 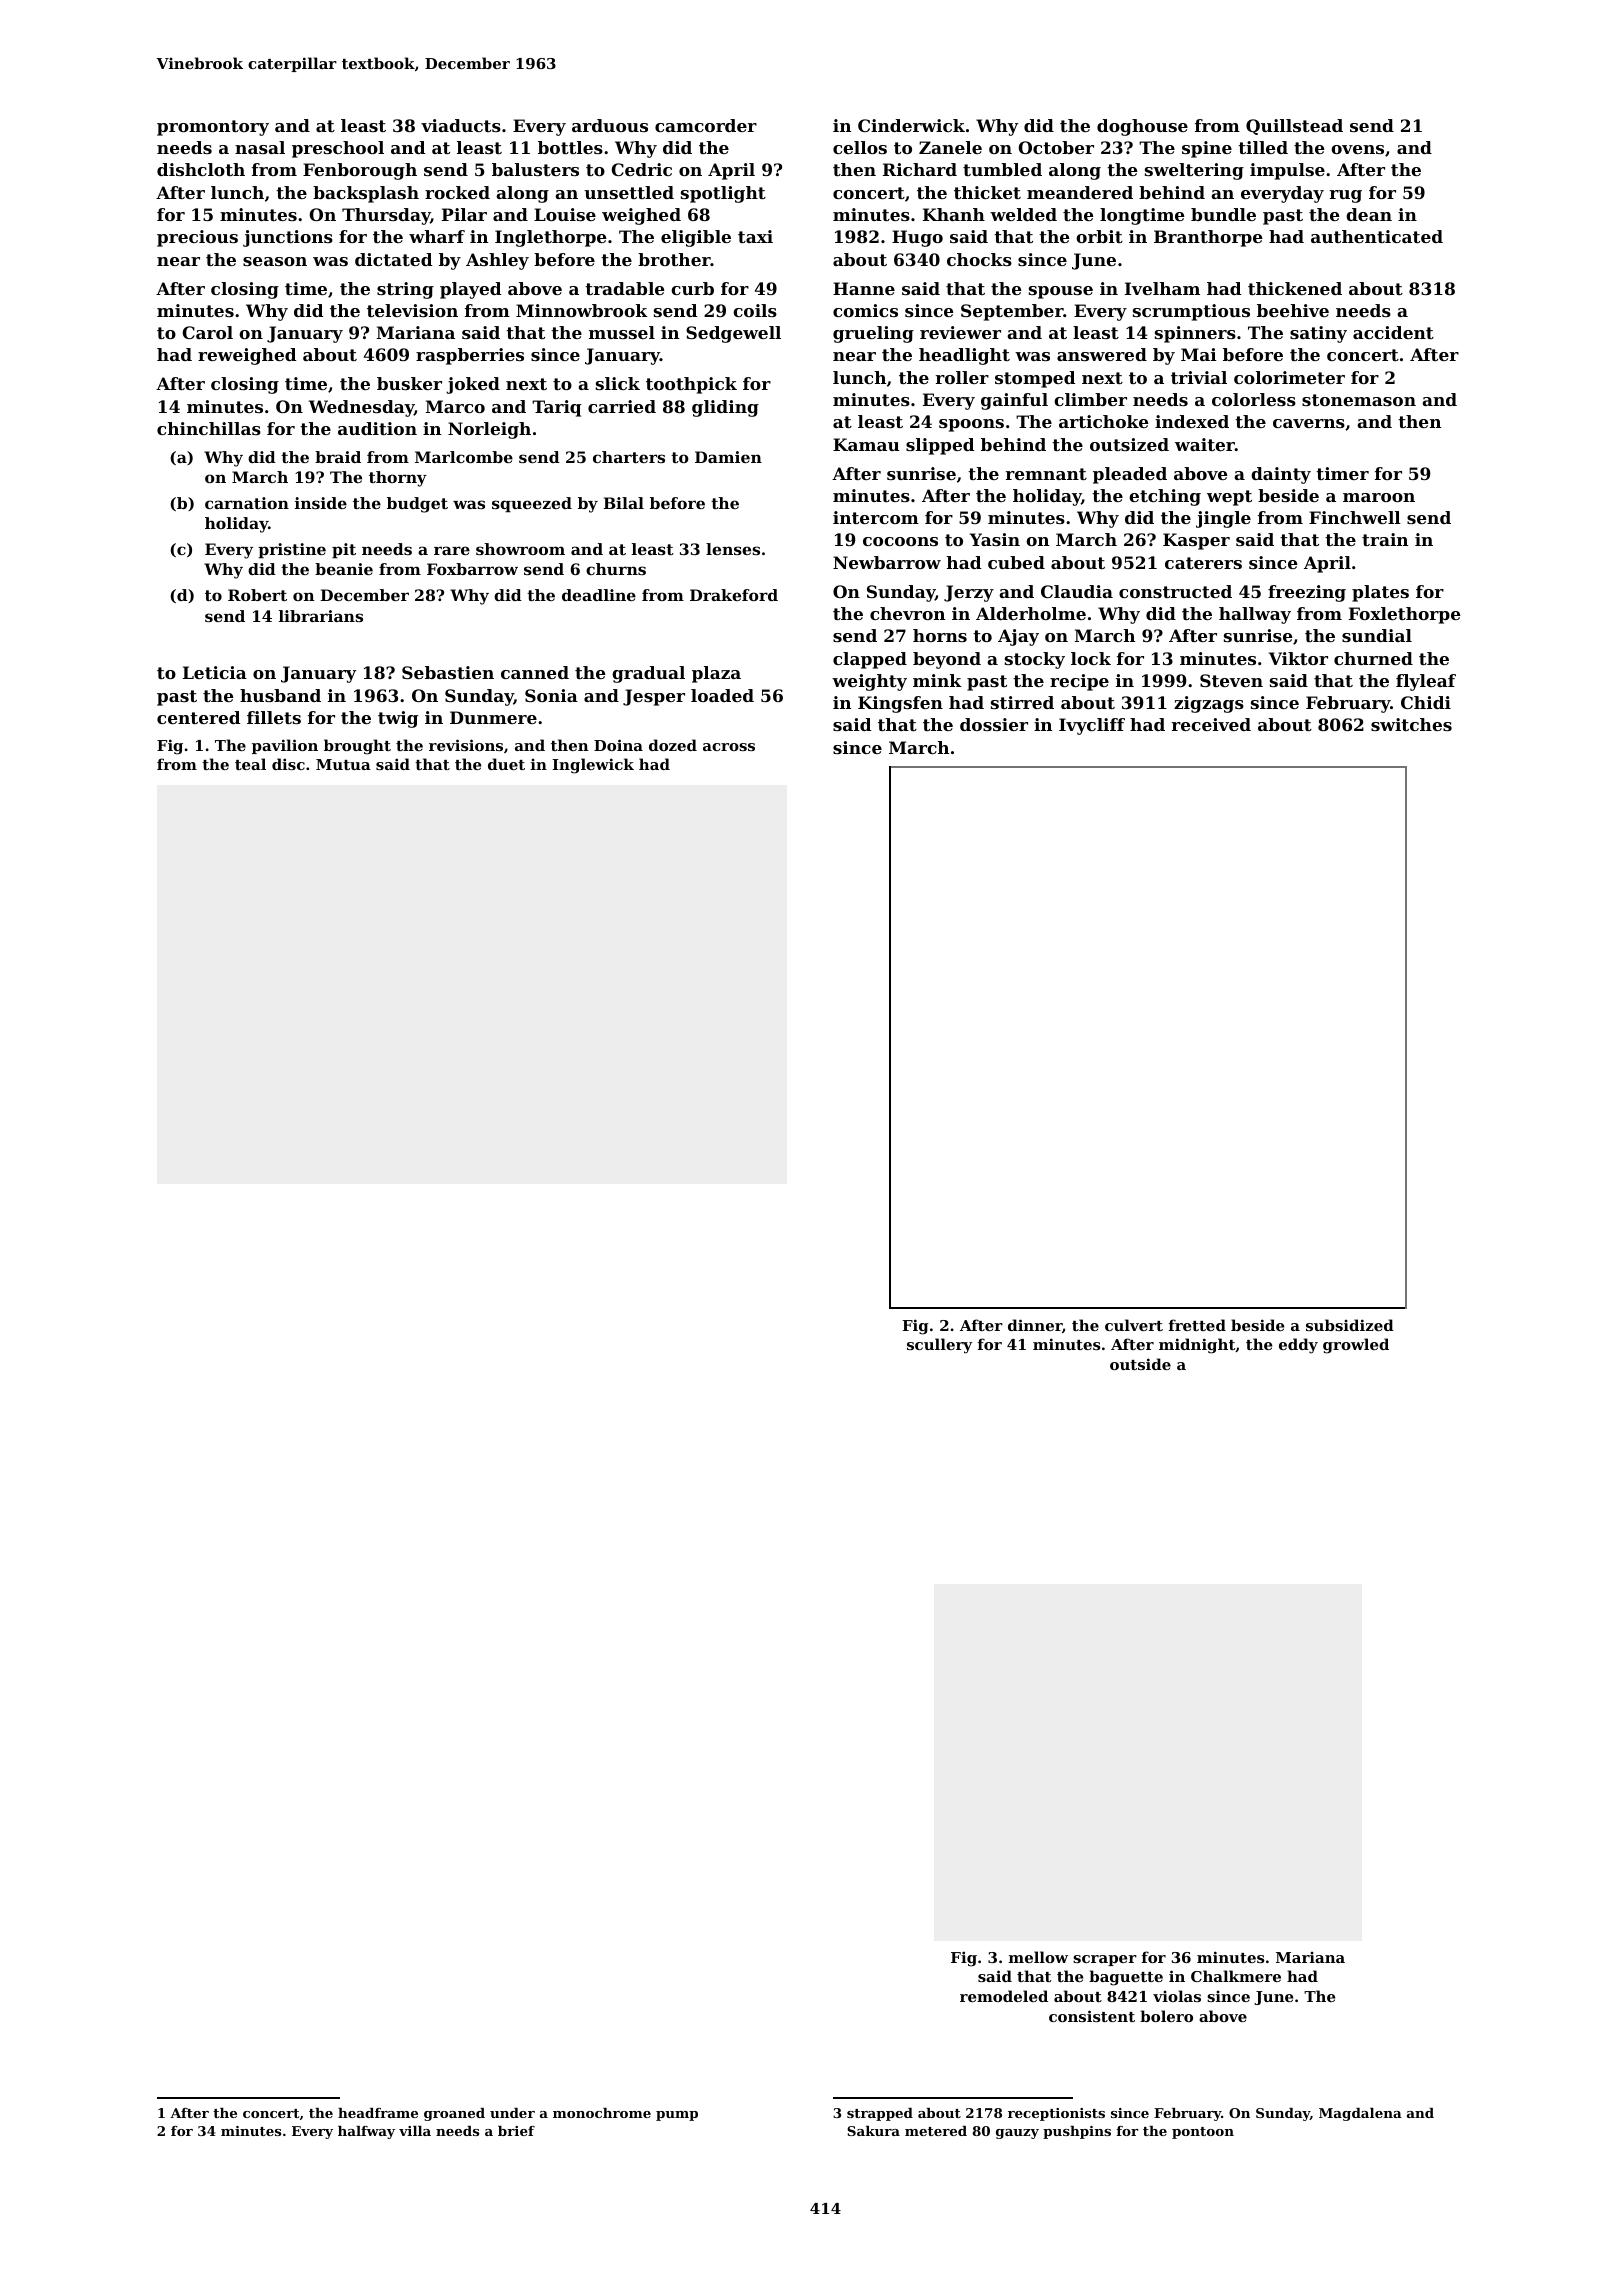 What do you see at coordinates (1038, 1957) in the screenshot?
I see `mellow` at bounding box center [1038, 1957].
